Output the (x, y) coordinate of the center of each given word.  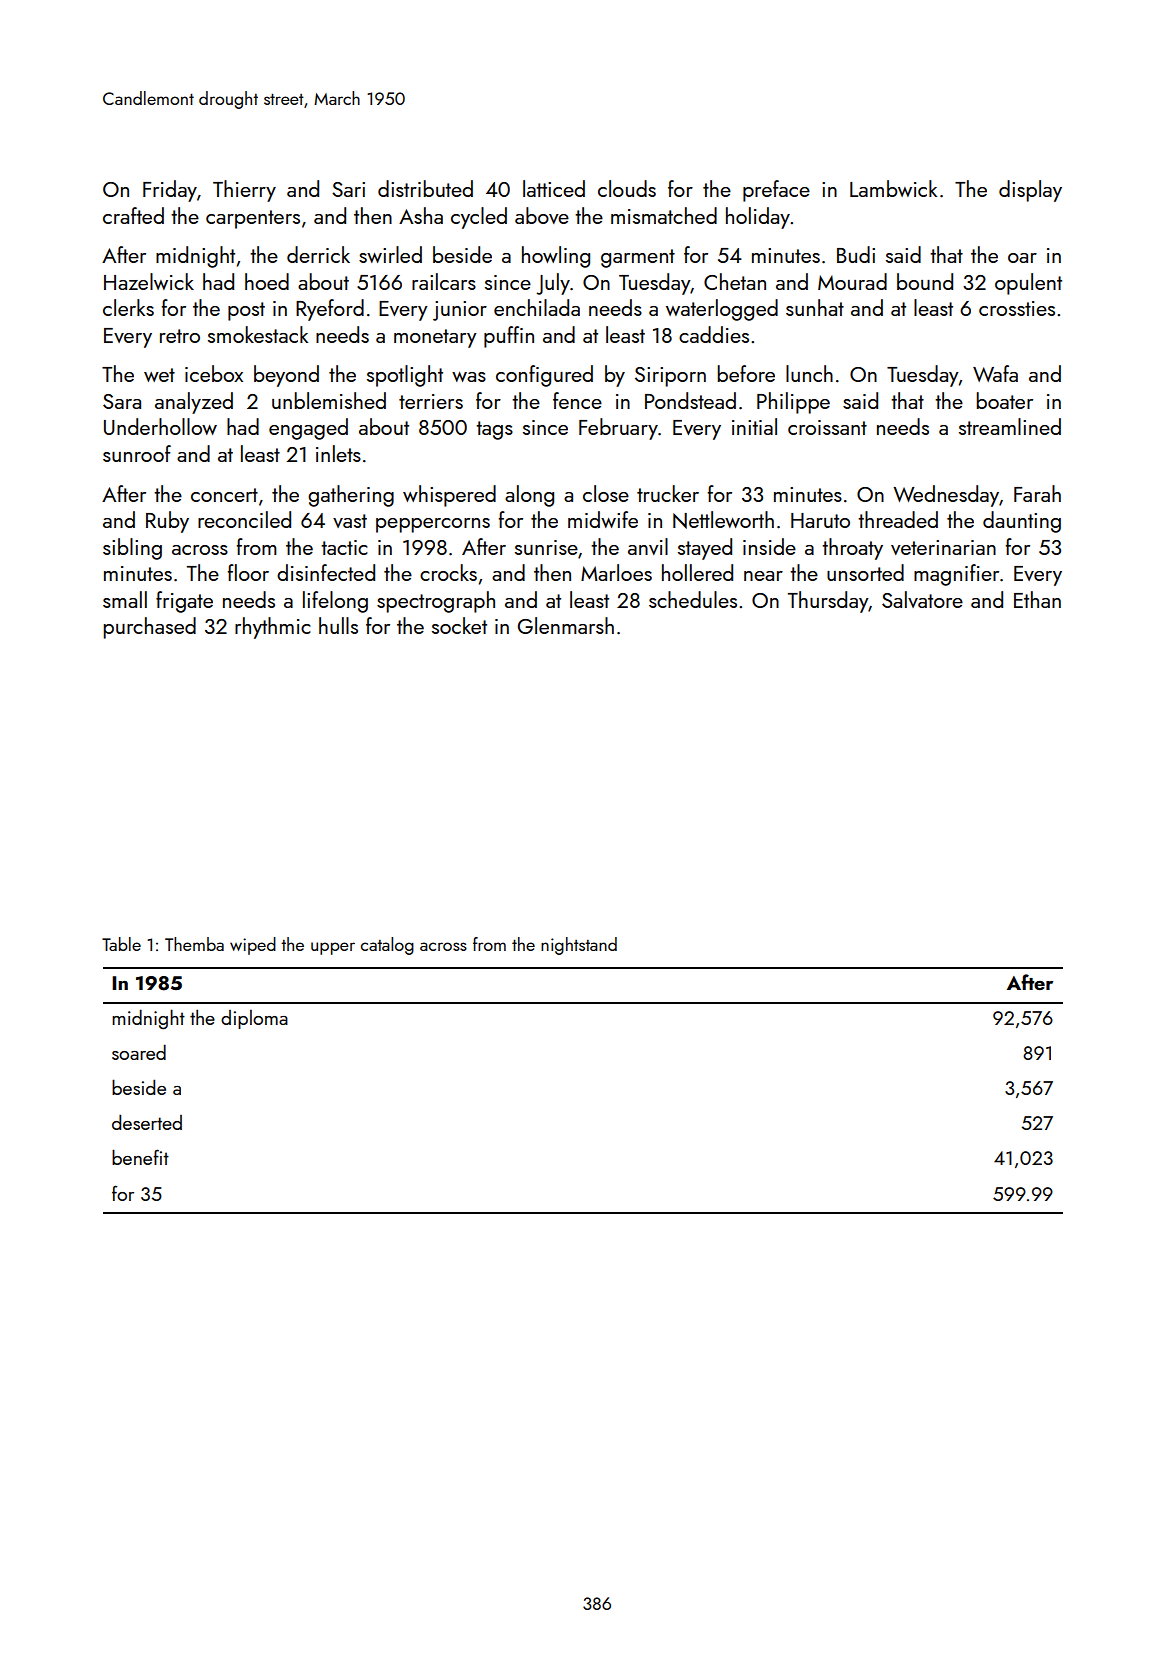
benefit (140, 1157)
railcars (444, 281)
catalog (387, 946)
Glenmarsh (566, 625)
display (1030, 191)
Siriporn (670, 377)
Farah (1037, 493)
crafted (133, 215)
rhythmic (273, 628)
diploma (254, 1019)
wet (159, 375)
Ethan (1037, 599)
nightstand (579, 946)
